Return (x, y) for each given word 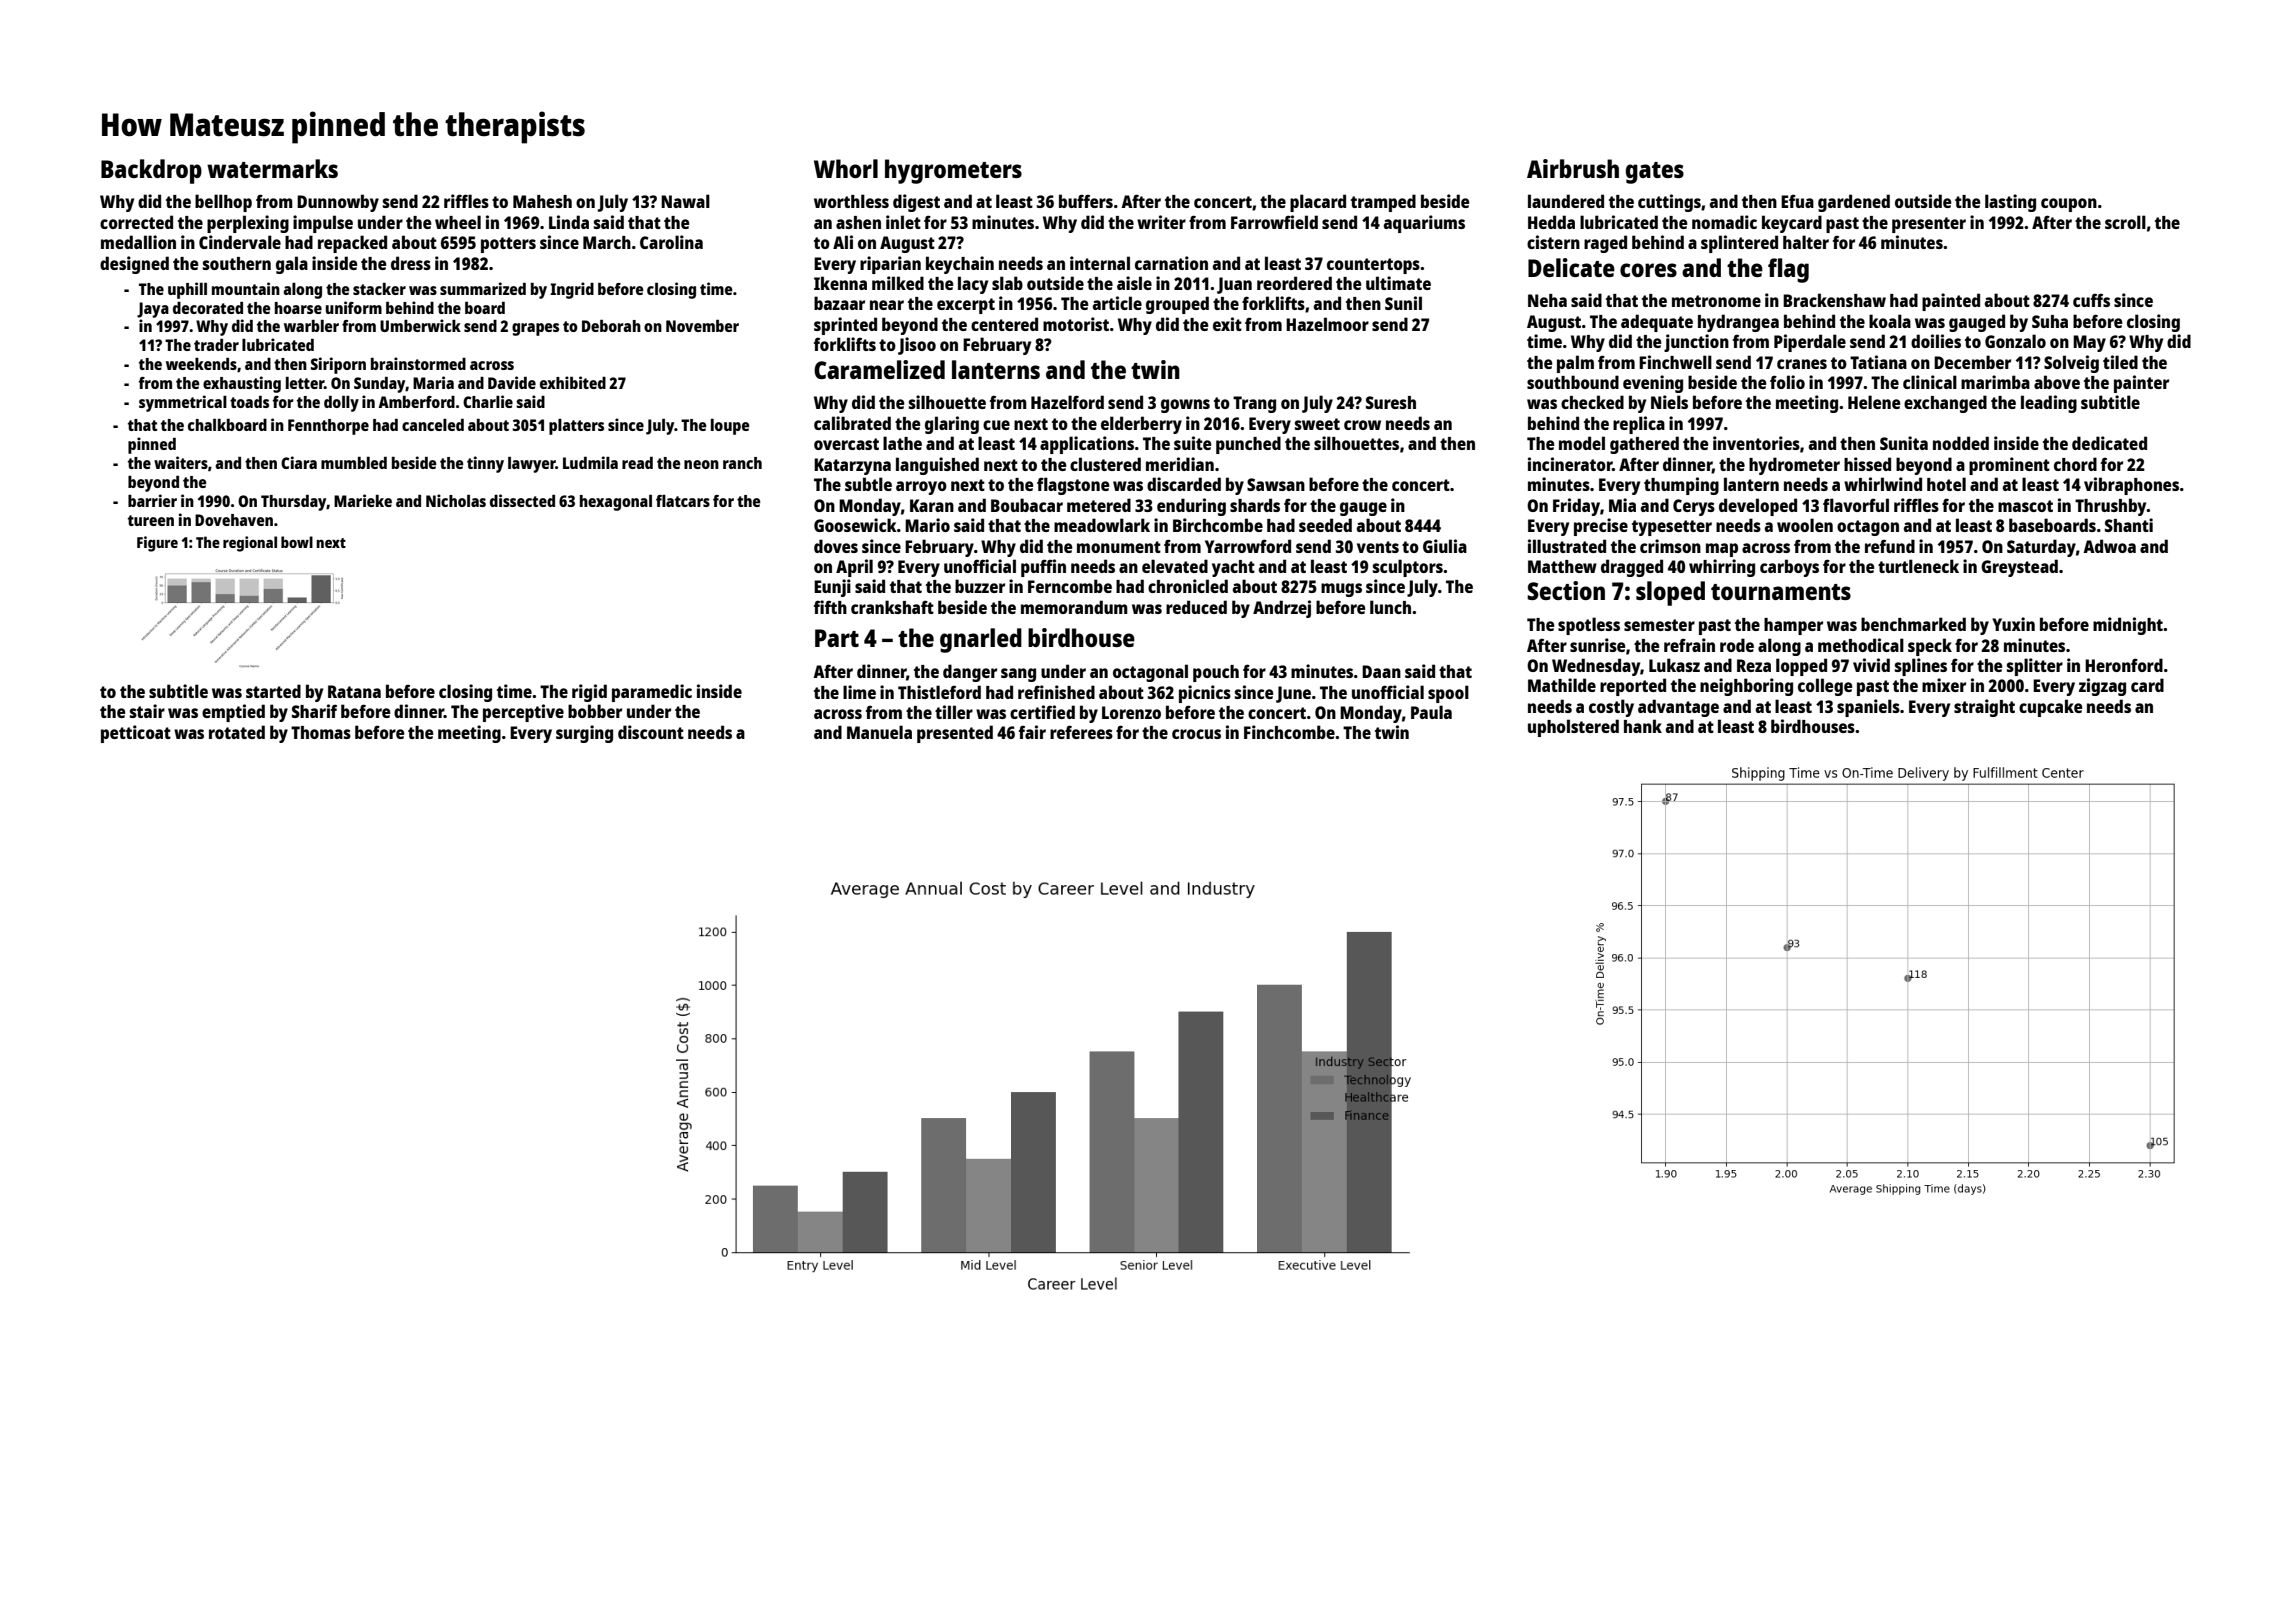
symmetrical (183, 403)
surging (584, 734)
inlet (903, 222)
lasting (2010, 203)
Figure (157, 544)
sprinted (845, 326)
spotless (1589, 626)
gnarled (981, 640)
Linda (569, 222)
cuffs (2091, 300)
